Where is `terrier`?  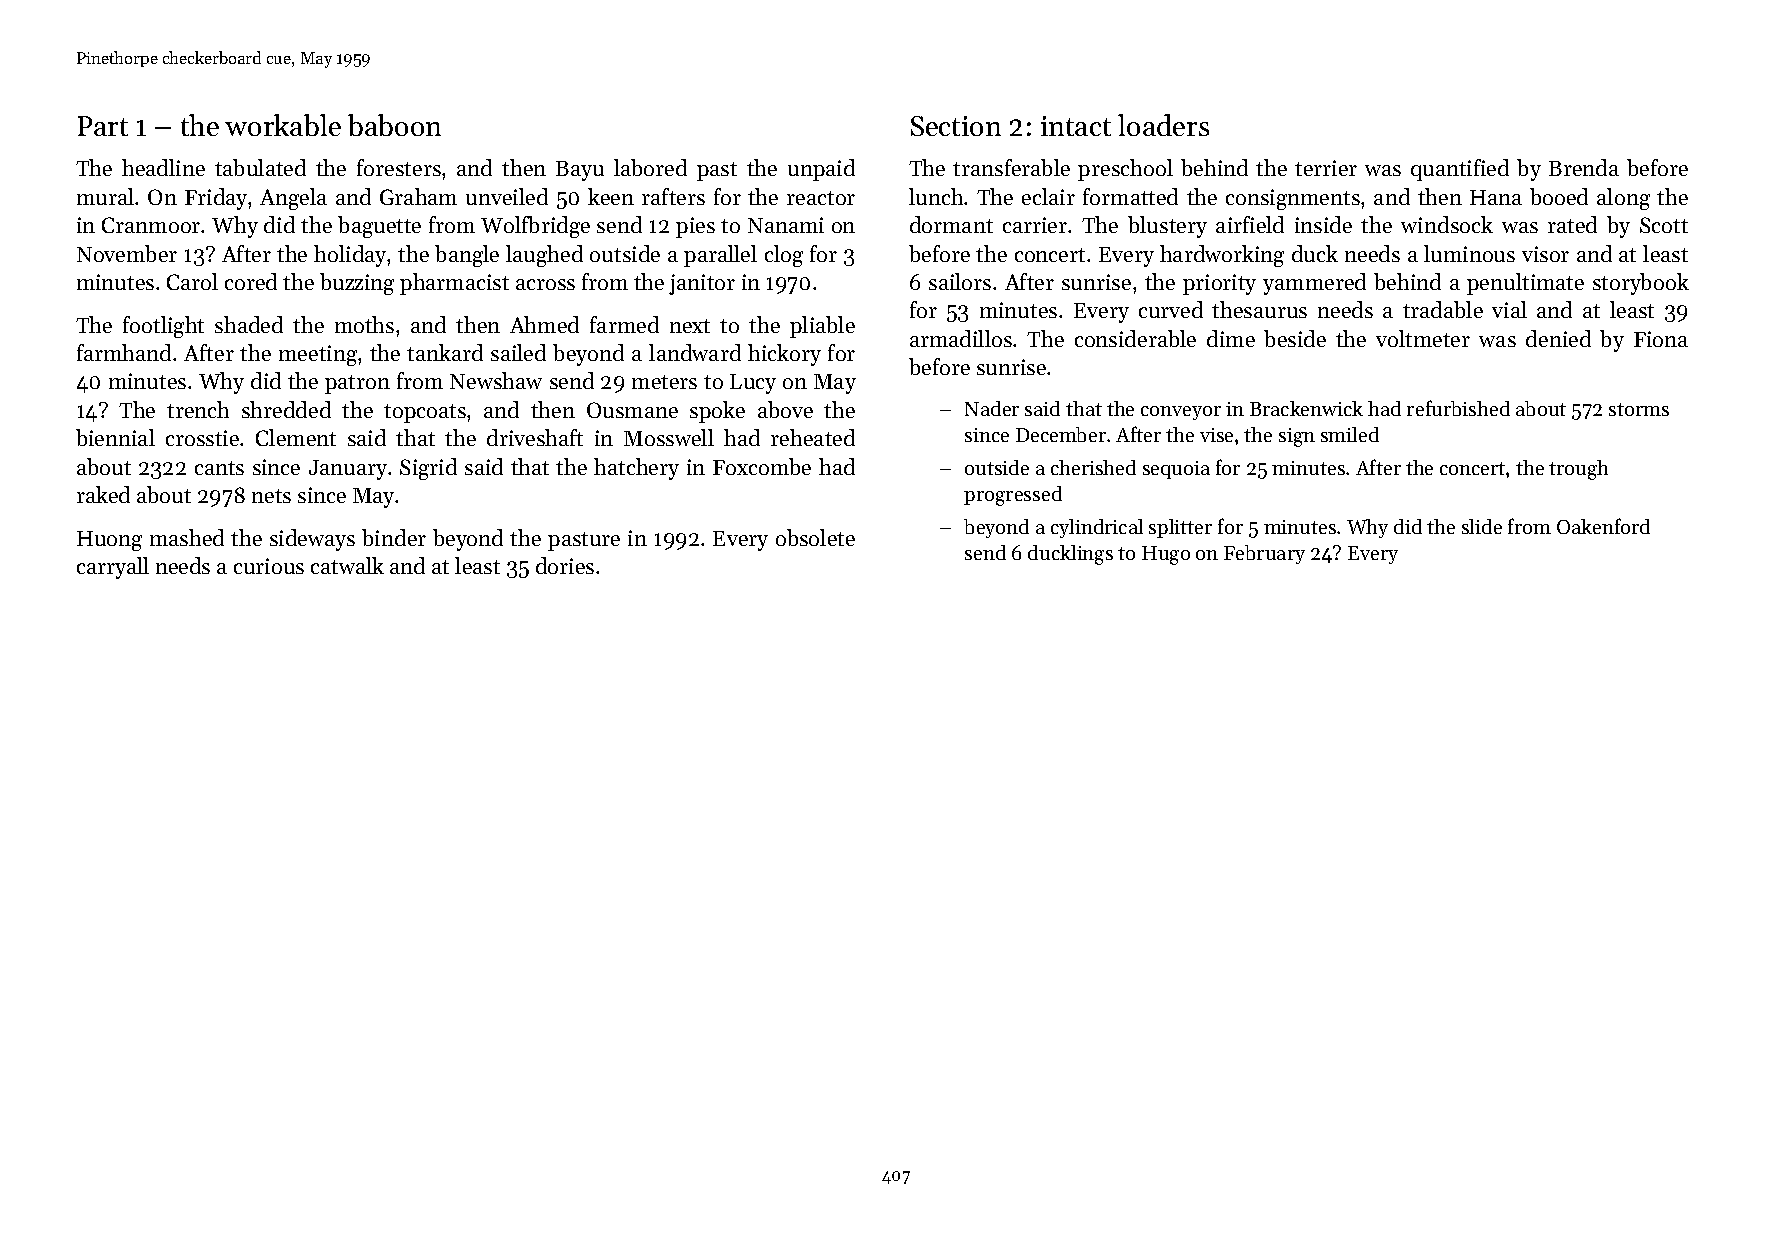
terrier is located at coordinates (1326, 168).
